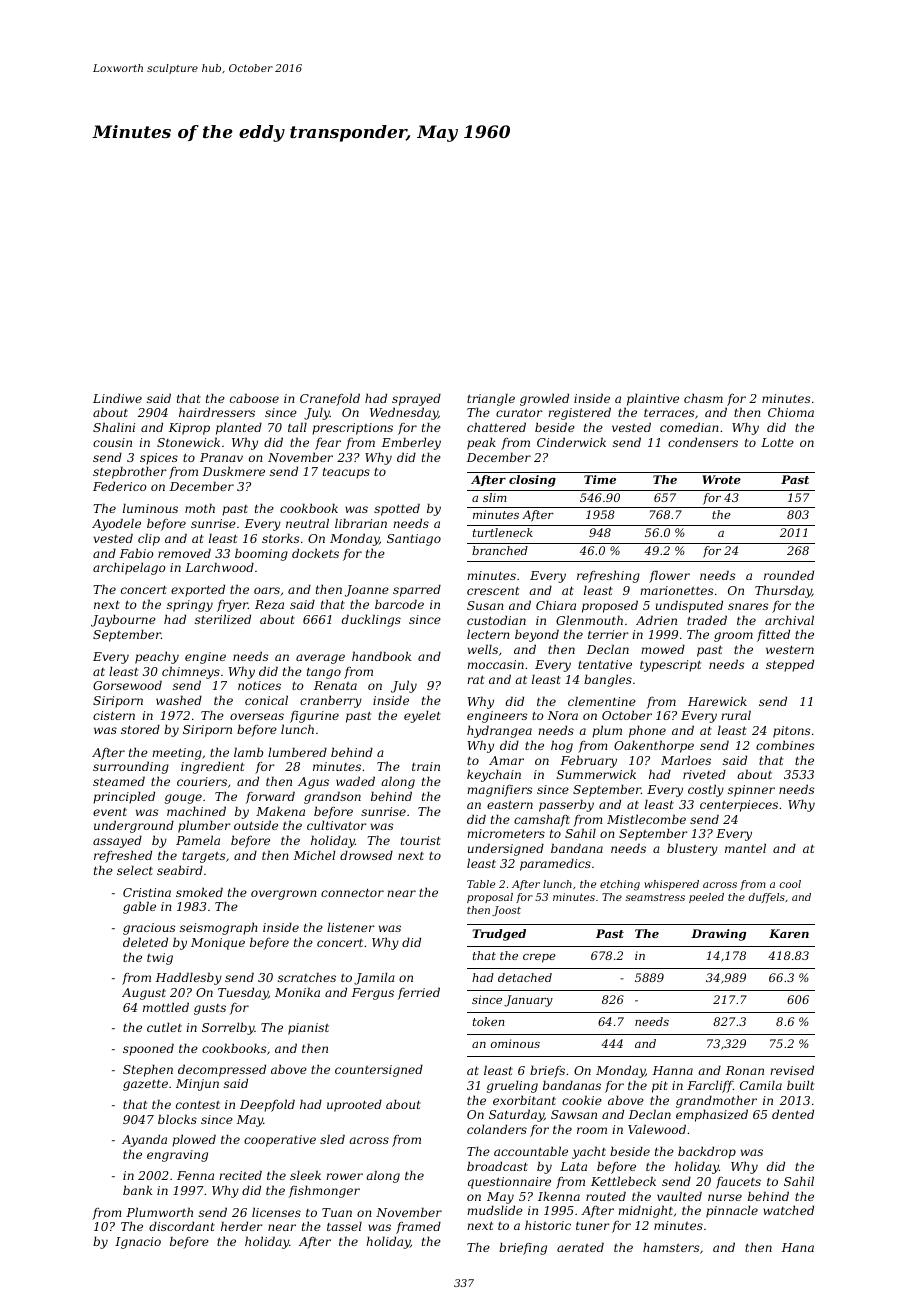 This screenshot has width=908, height=1316. Describe the element at coordinates (789, 575) in the screenshot. I see `rounded` at that location.
